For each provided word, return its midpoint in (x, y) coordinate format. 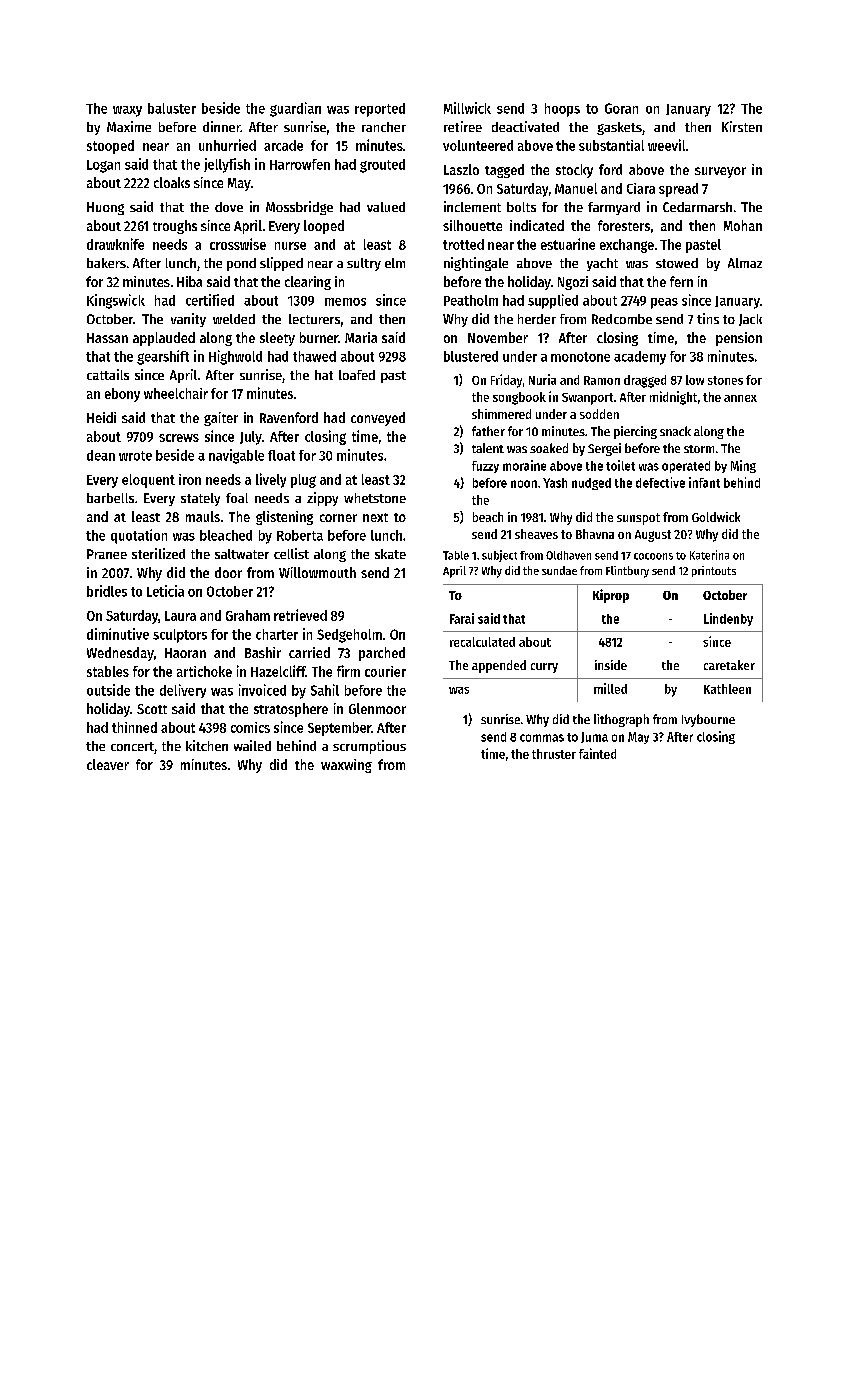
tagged (504, 171)
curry (544, 668)
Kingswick (116, 301)
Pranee (107, 554)
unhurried (227, 145)
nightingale (476, 264)
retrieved (300, 615)
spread (678, 190)
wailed (252, 745)
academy (640, 358)
